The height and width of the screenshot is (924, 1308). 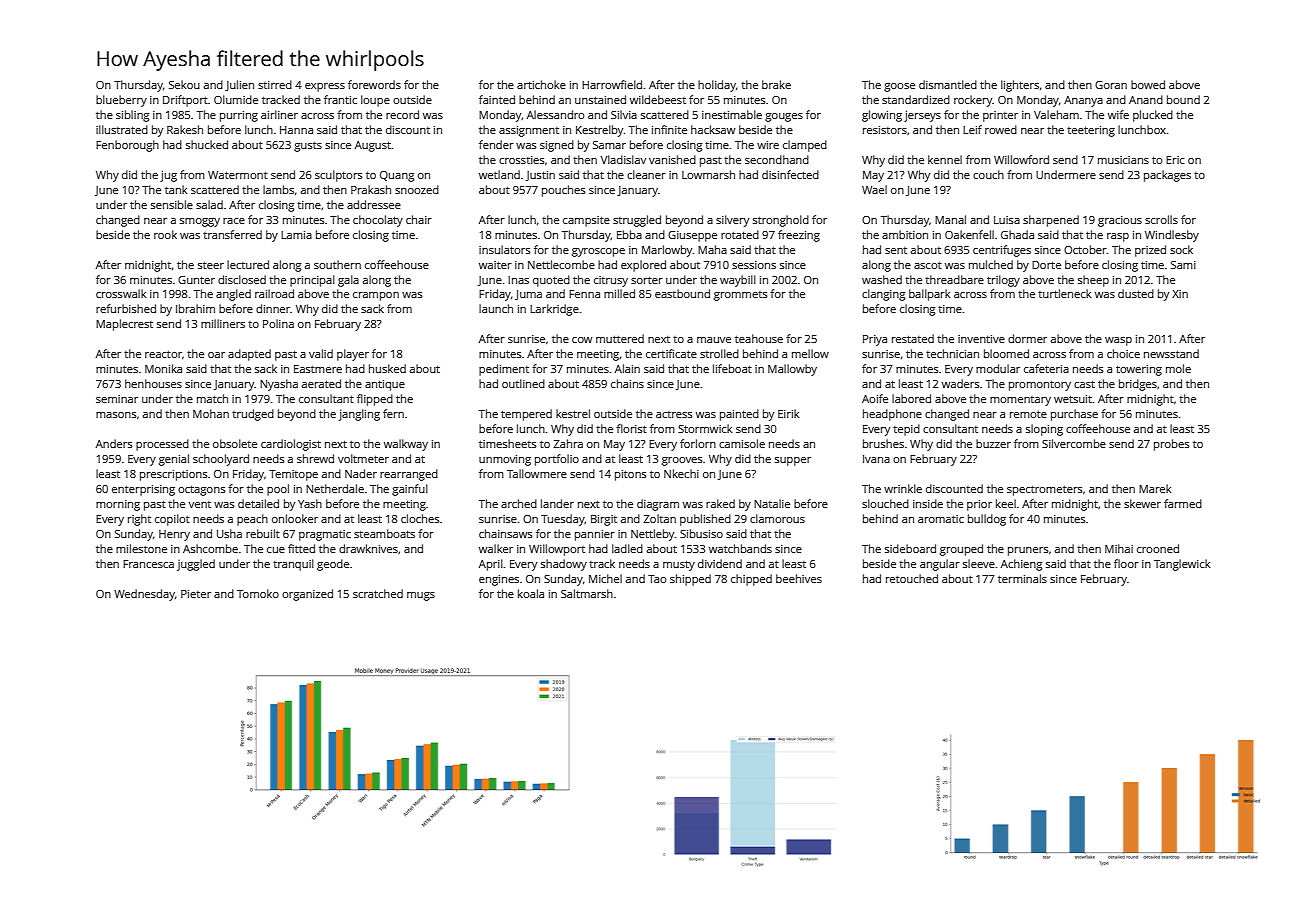 I want to click on Zahra, so click(x=568, y=443).
